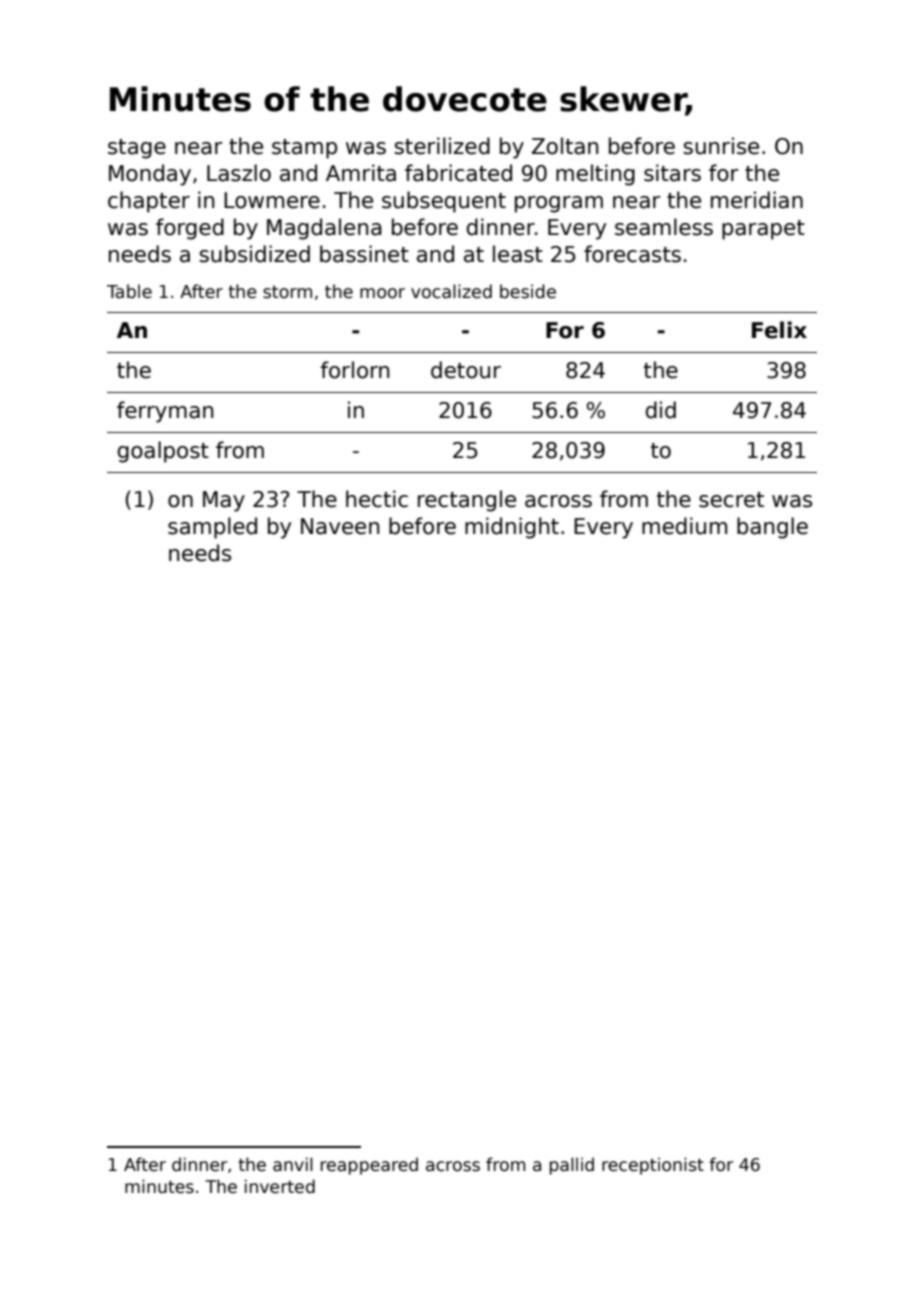 The width and height of the image is (924, 1311). Describe the element at coordinates (444, 202) in the image. I see `subsequent` at that location.
